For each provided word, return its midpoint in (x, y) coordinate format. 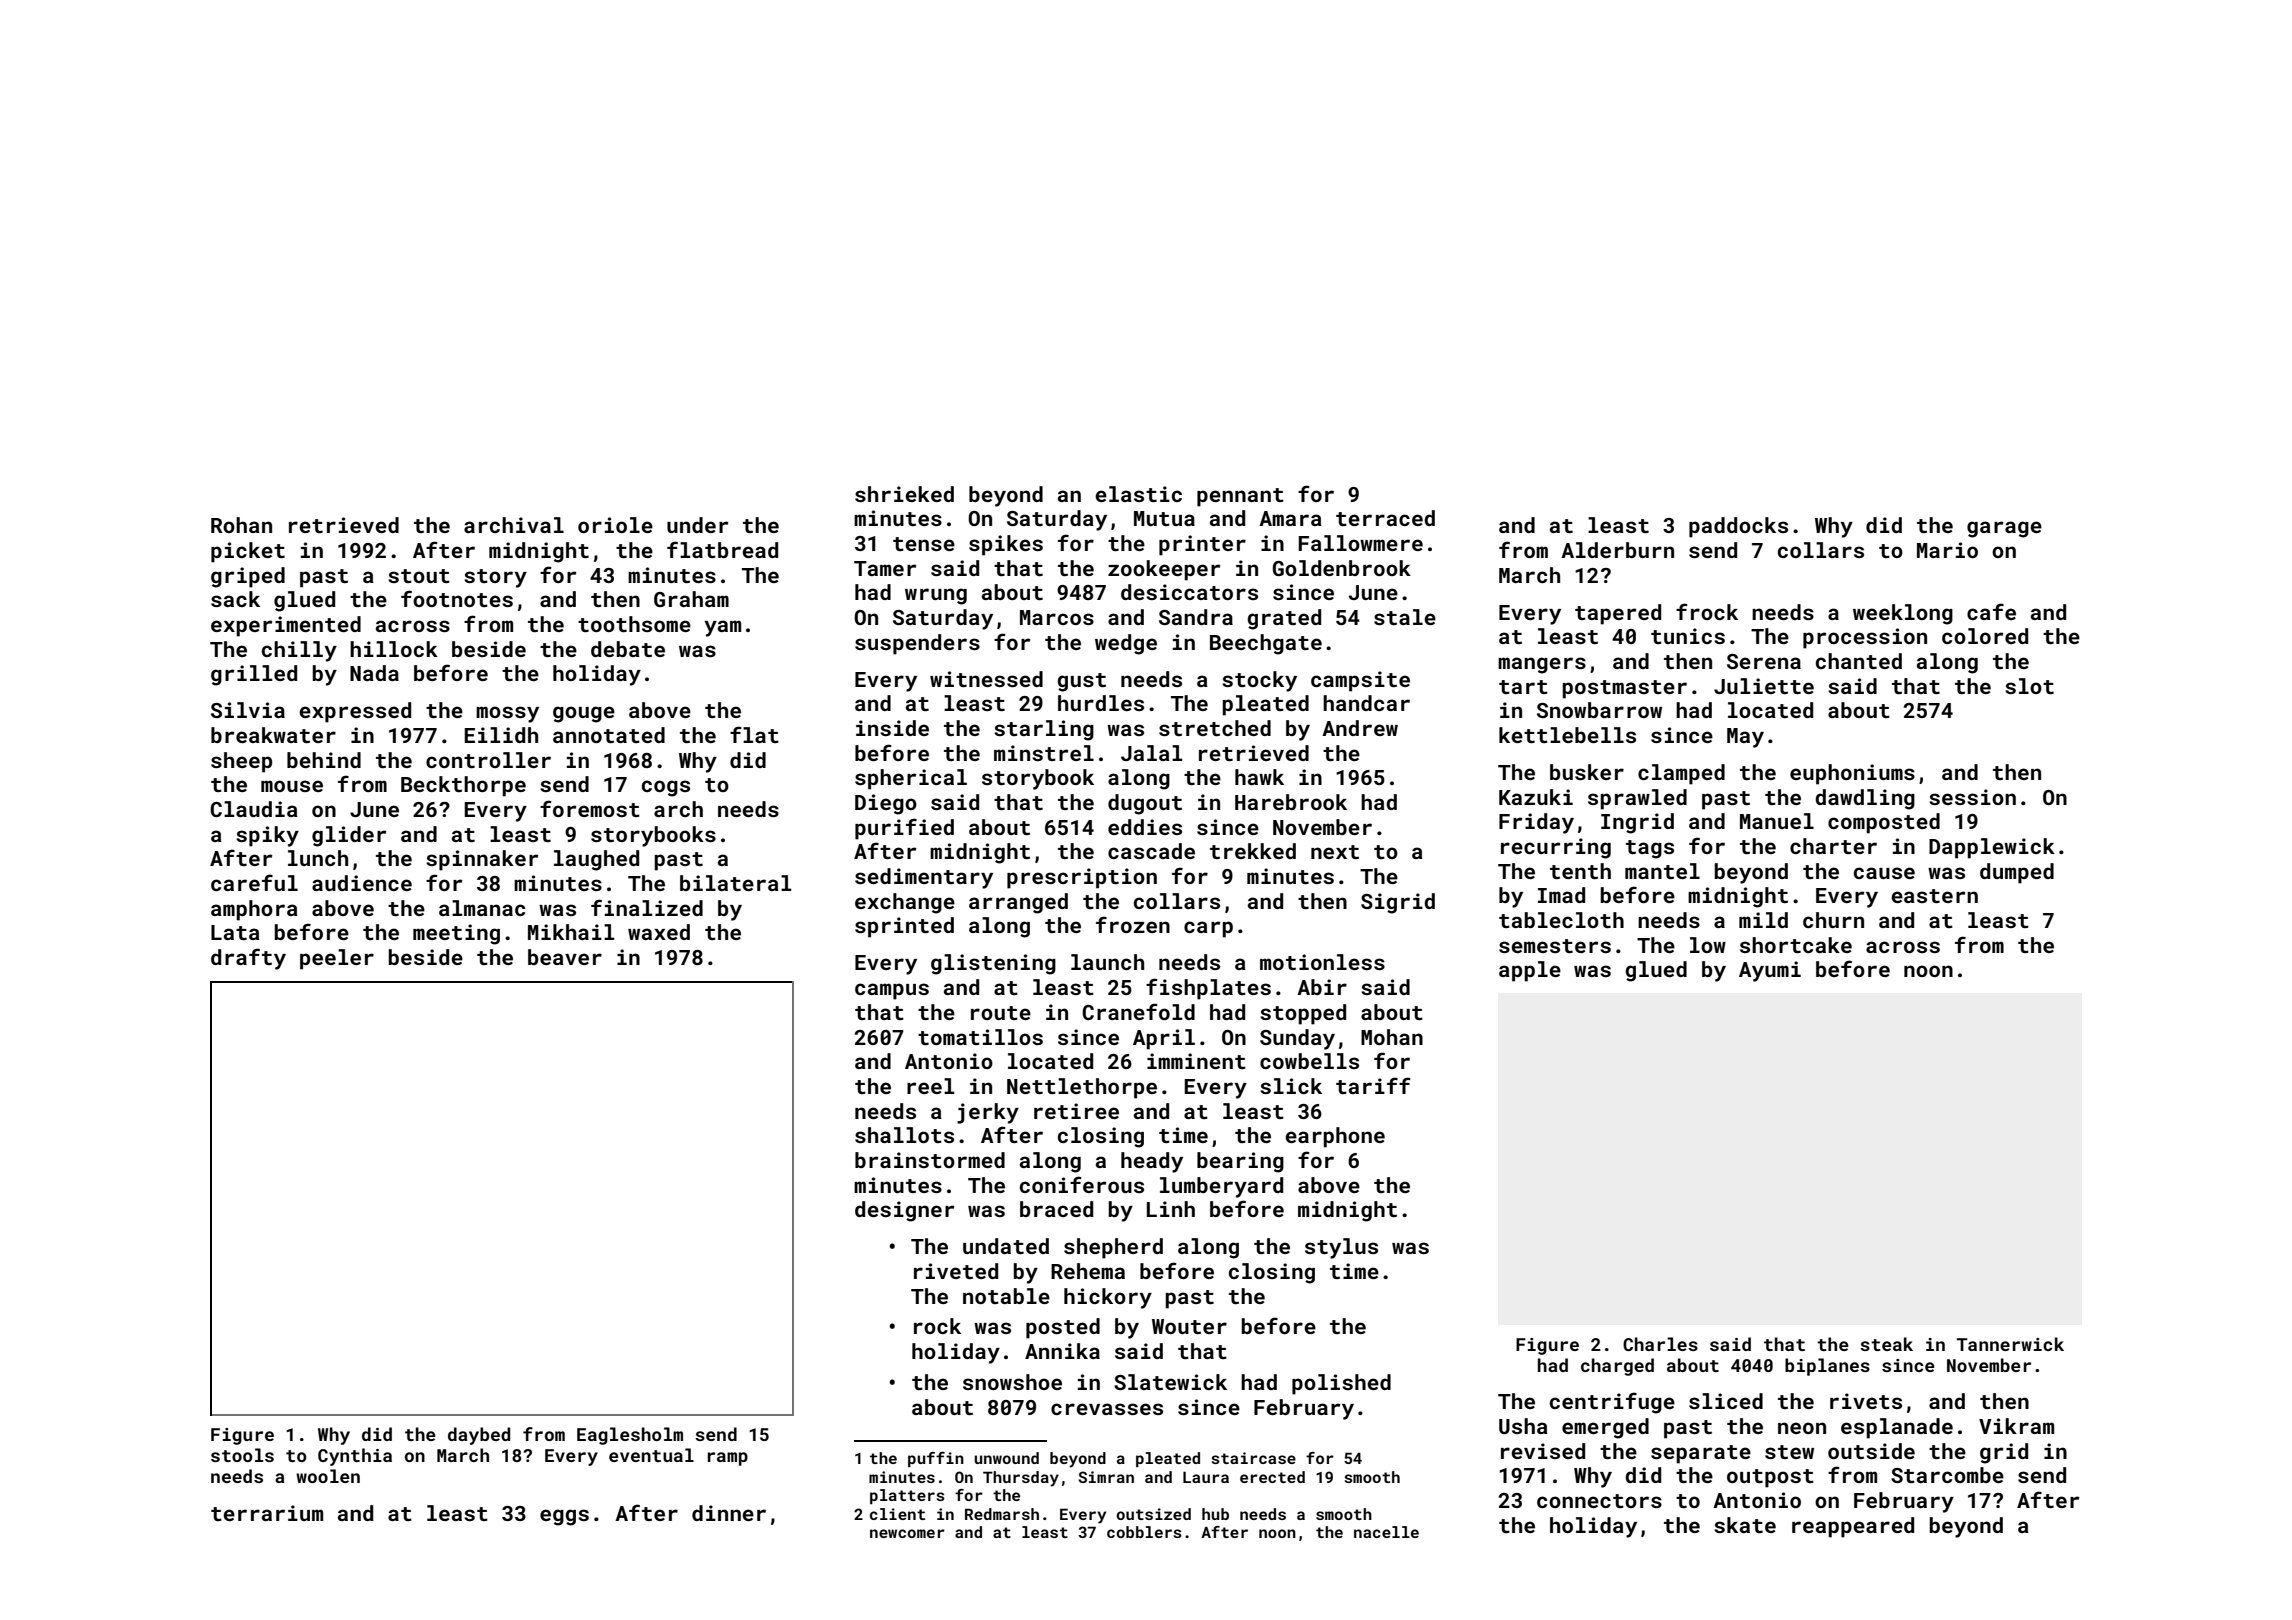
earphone (1335, 1137)
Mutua (1164, 518)
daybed (479, 1436)
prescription (1082, 878)
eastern (1934, 896)
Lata (235, 932)
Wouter (1189, 1326)
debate (628, 649)
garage (2004, 529)
